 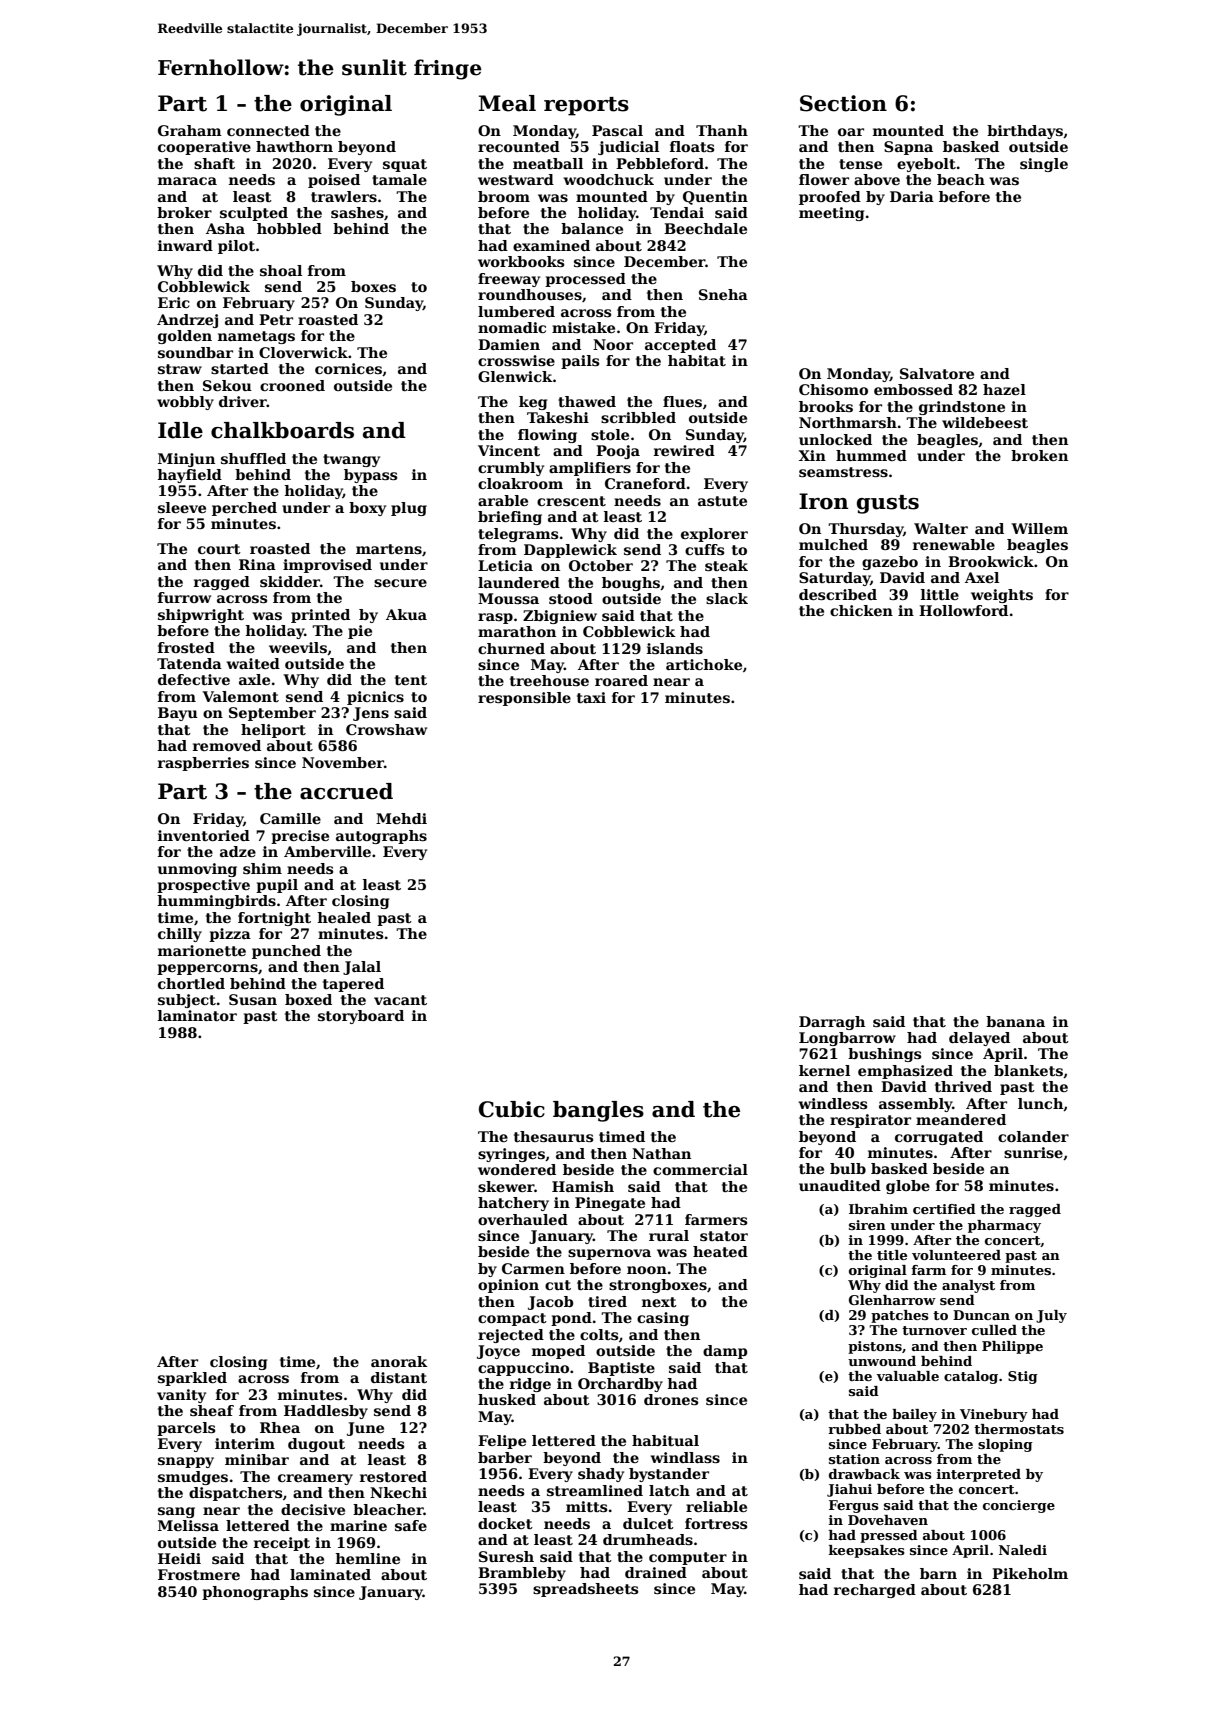 What do you see at coordinates (174, 302) in the screenshot?
I see `Eric` at bounding box center [174, 302].
